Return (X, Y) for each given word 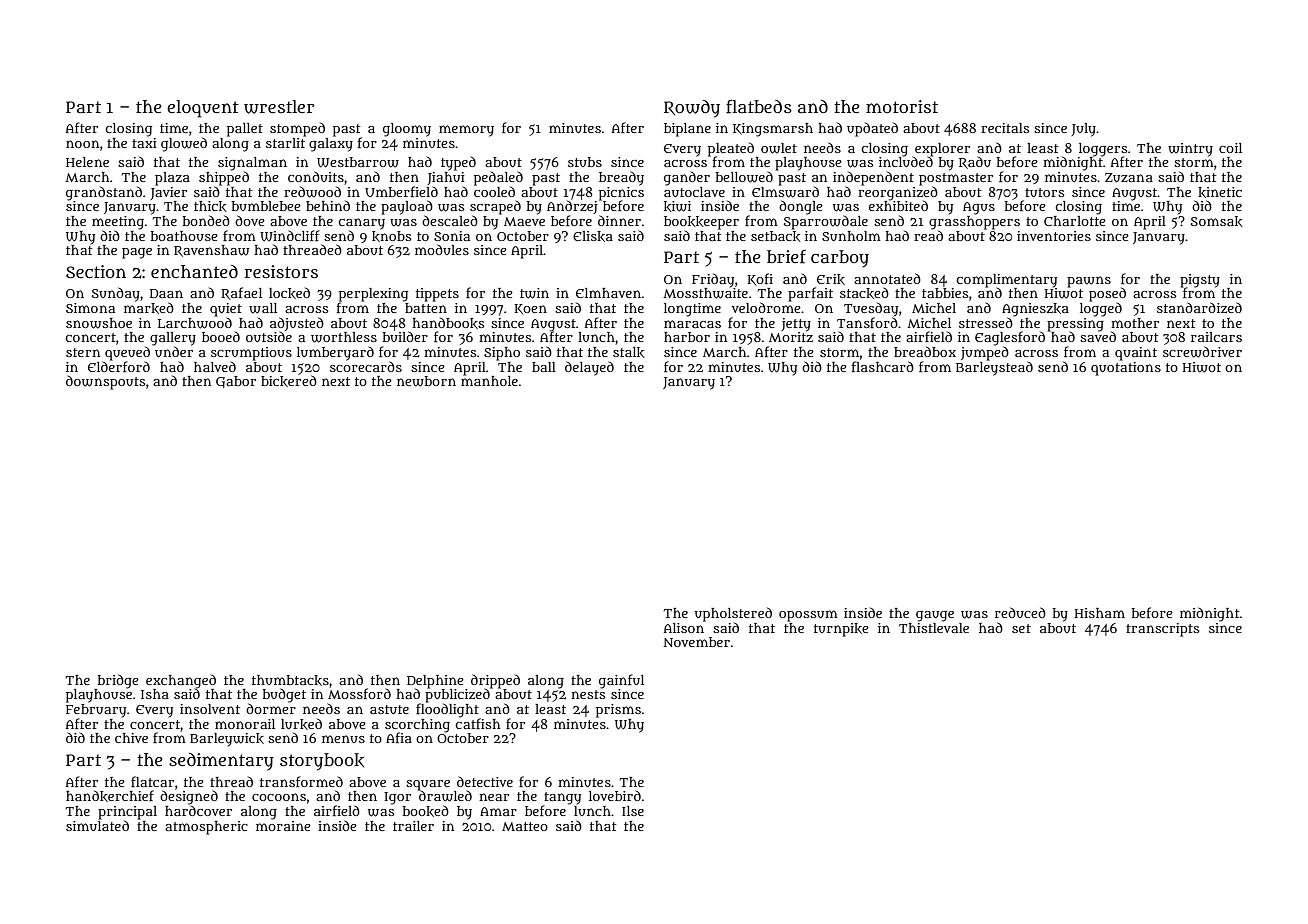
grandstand (104, 193)
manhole (489, 381)
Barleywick (227, 740)
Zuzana (1129, 177)
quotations (1126, 369)
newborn (426, 381)
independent (873, 178)
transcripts (1162, 630)
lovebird (615, 795)
